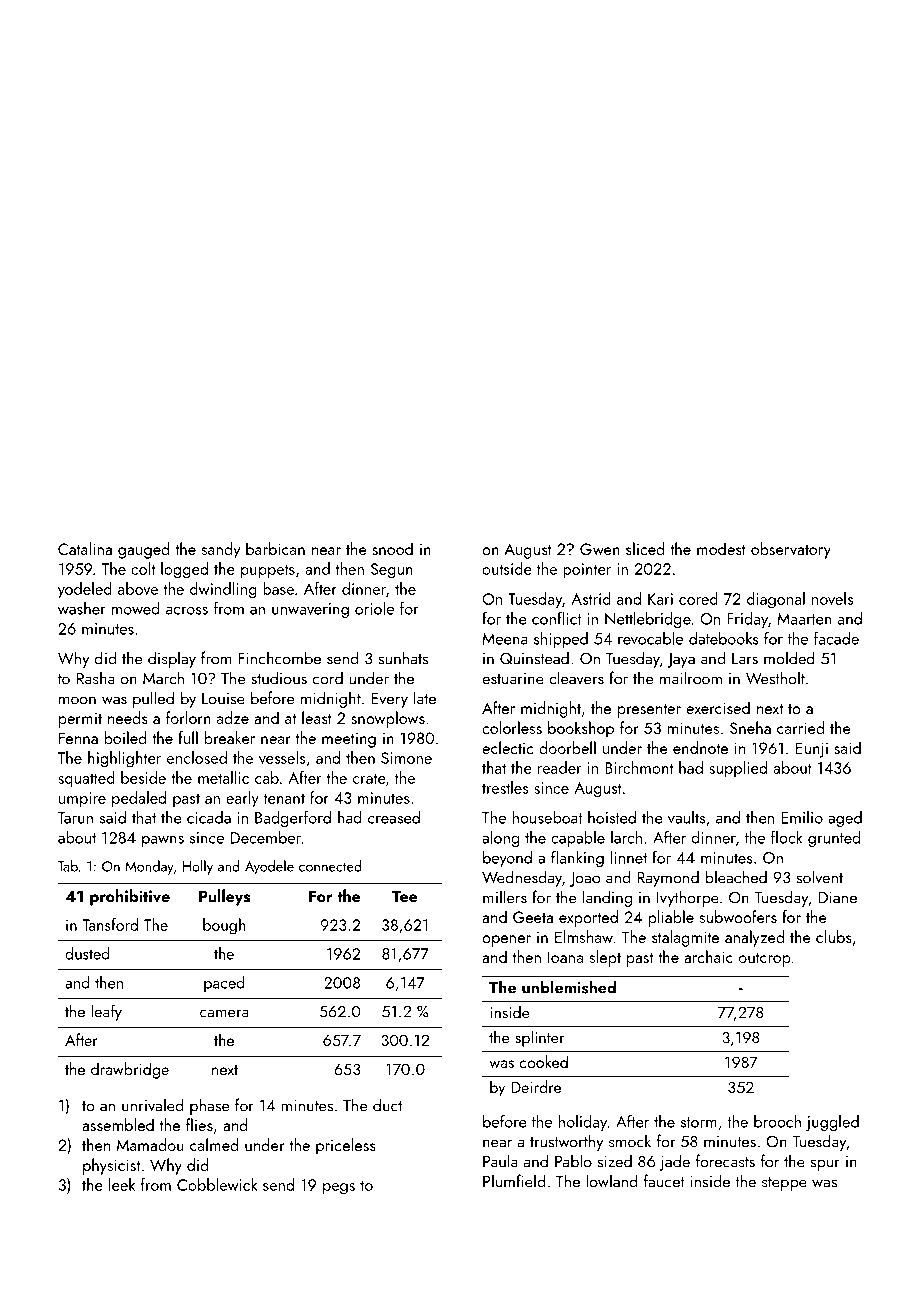 This image has width=924, height=1308. Describe the element at coordinates (506, 941) in the image. I see `opener` at that location.
